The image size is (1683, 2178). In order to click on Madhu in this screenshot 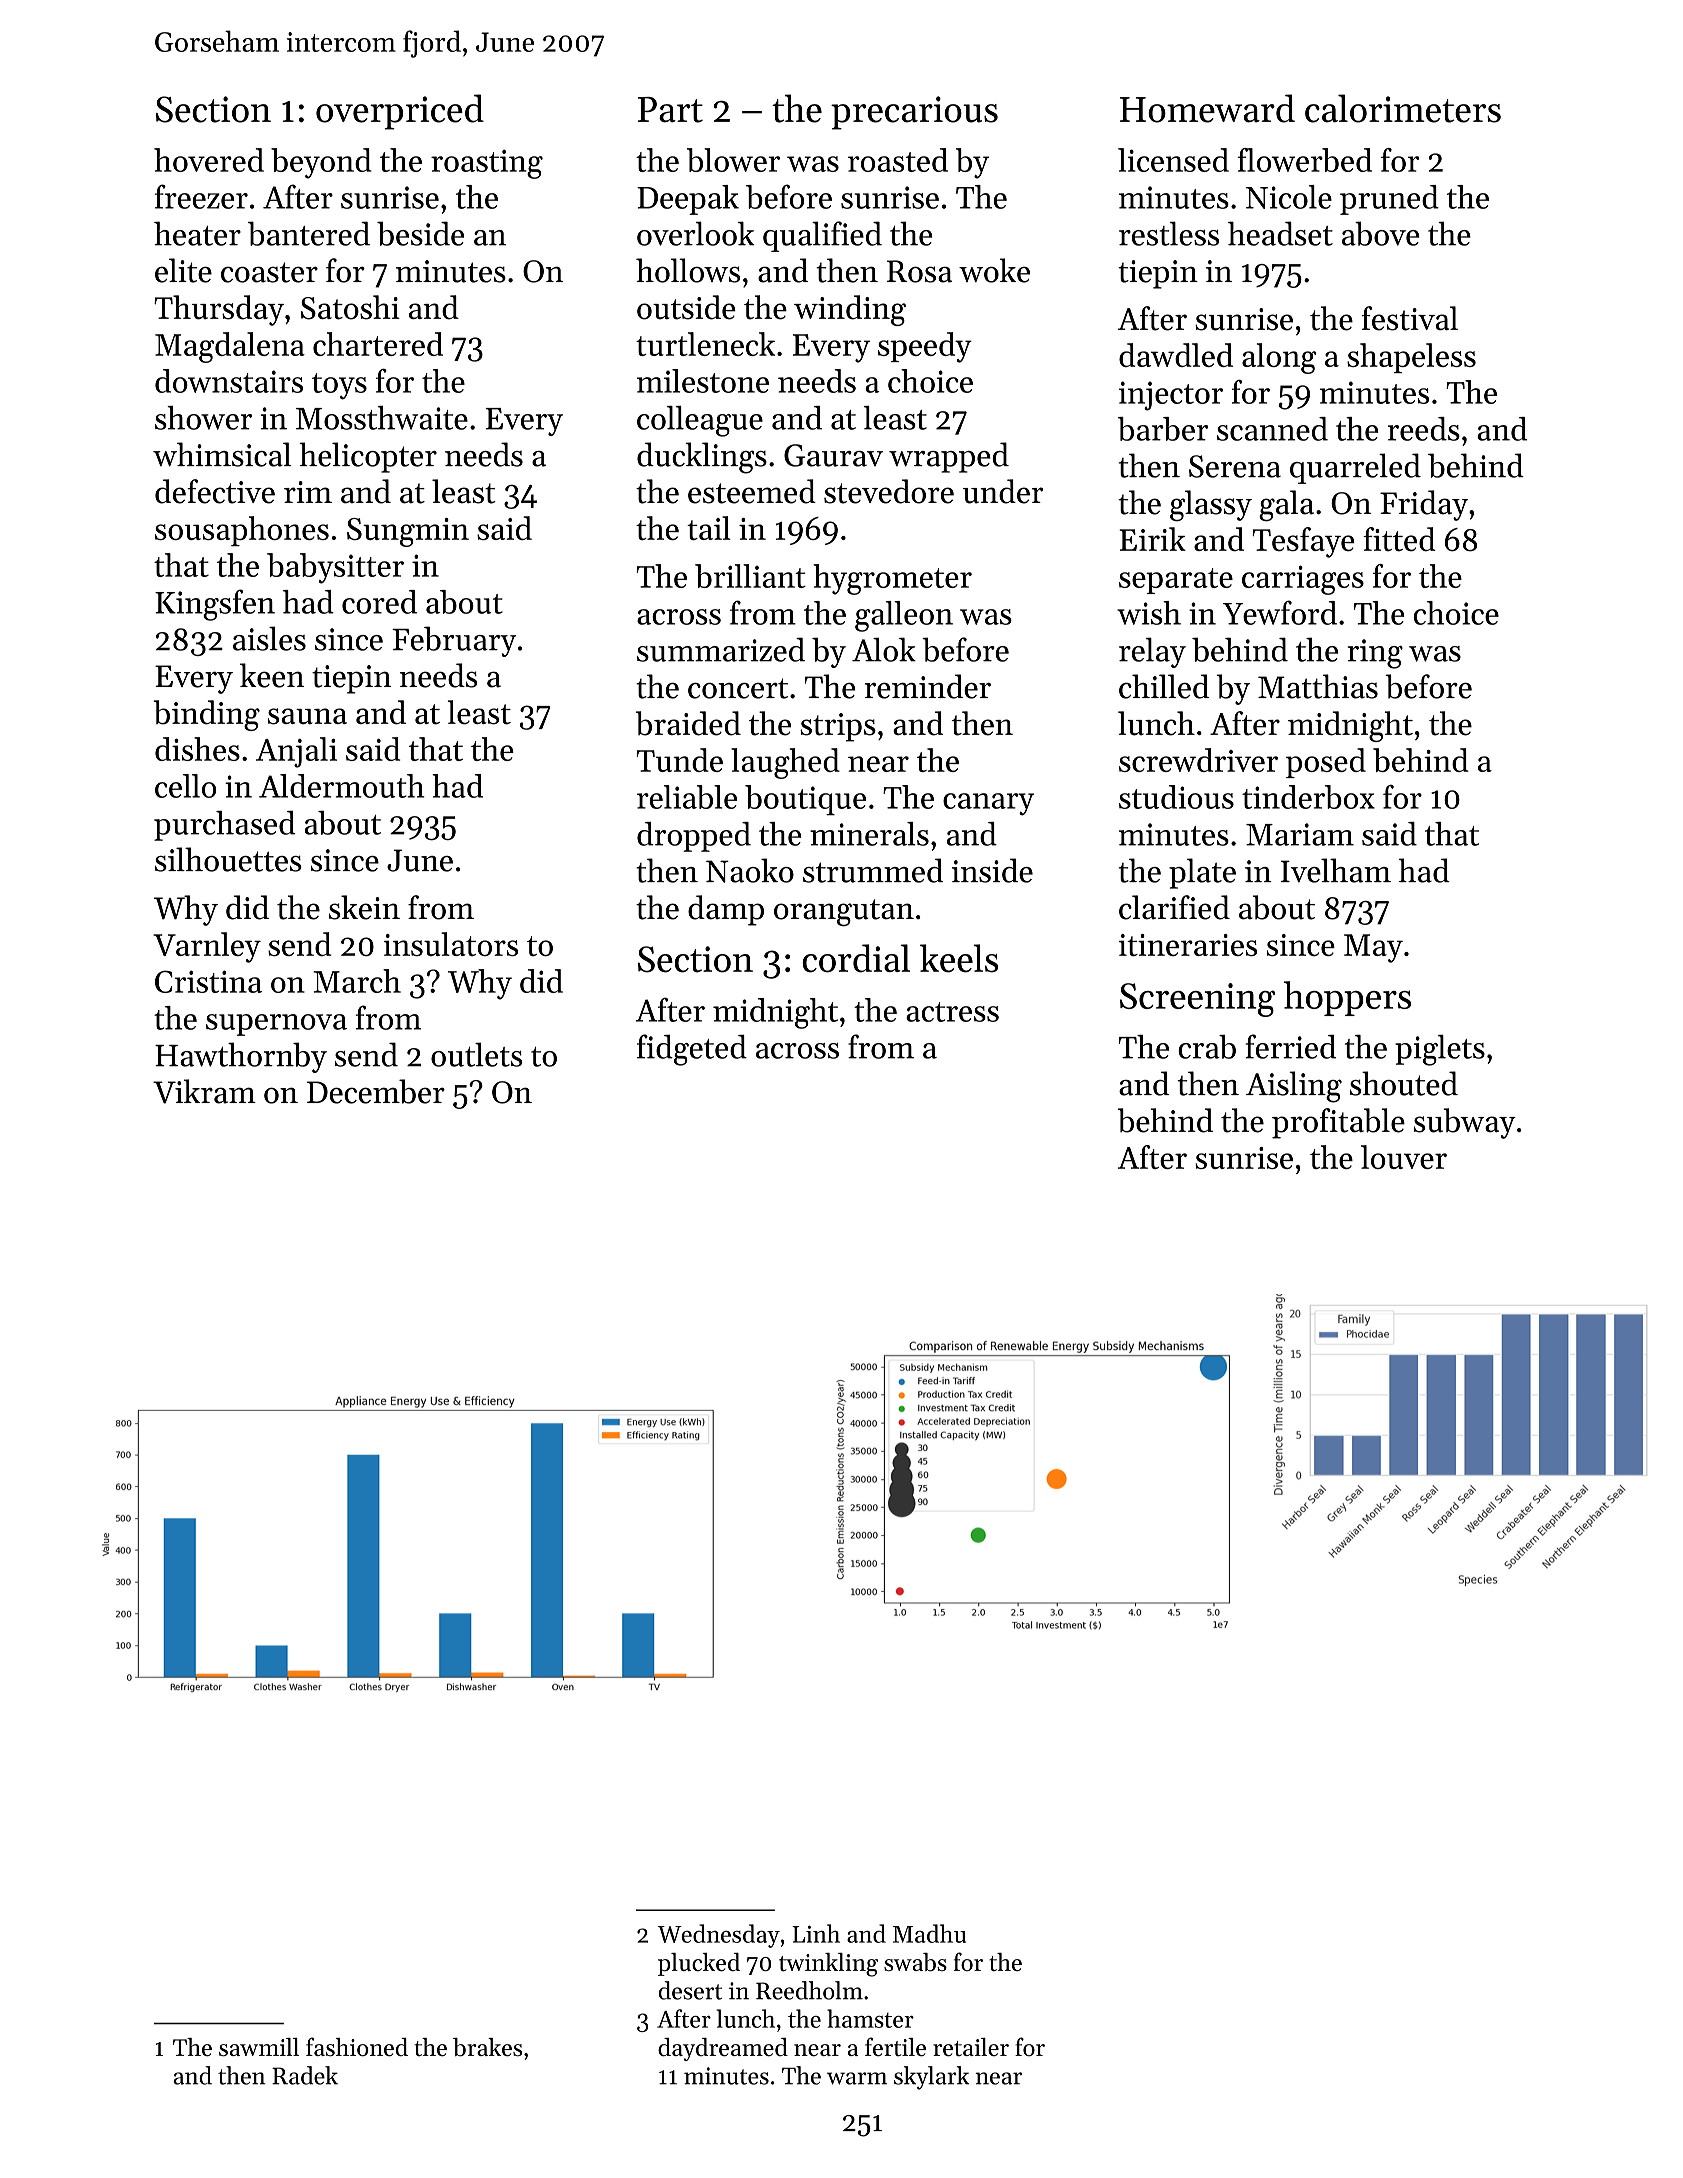, I will do `click(929, 1933)`.
